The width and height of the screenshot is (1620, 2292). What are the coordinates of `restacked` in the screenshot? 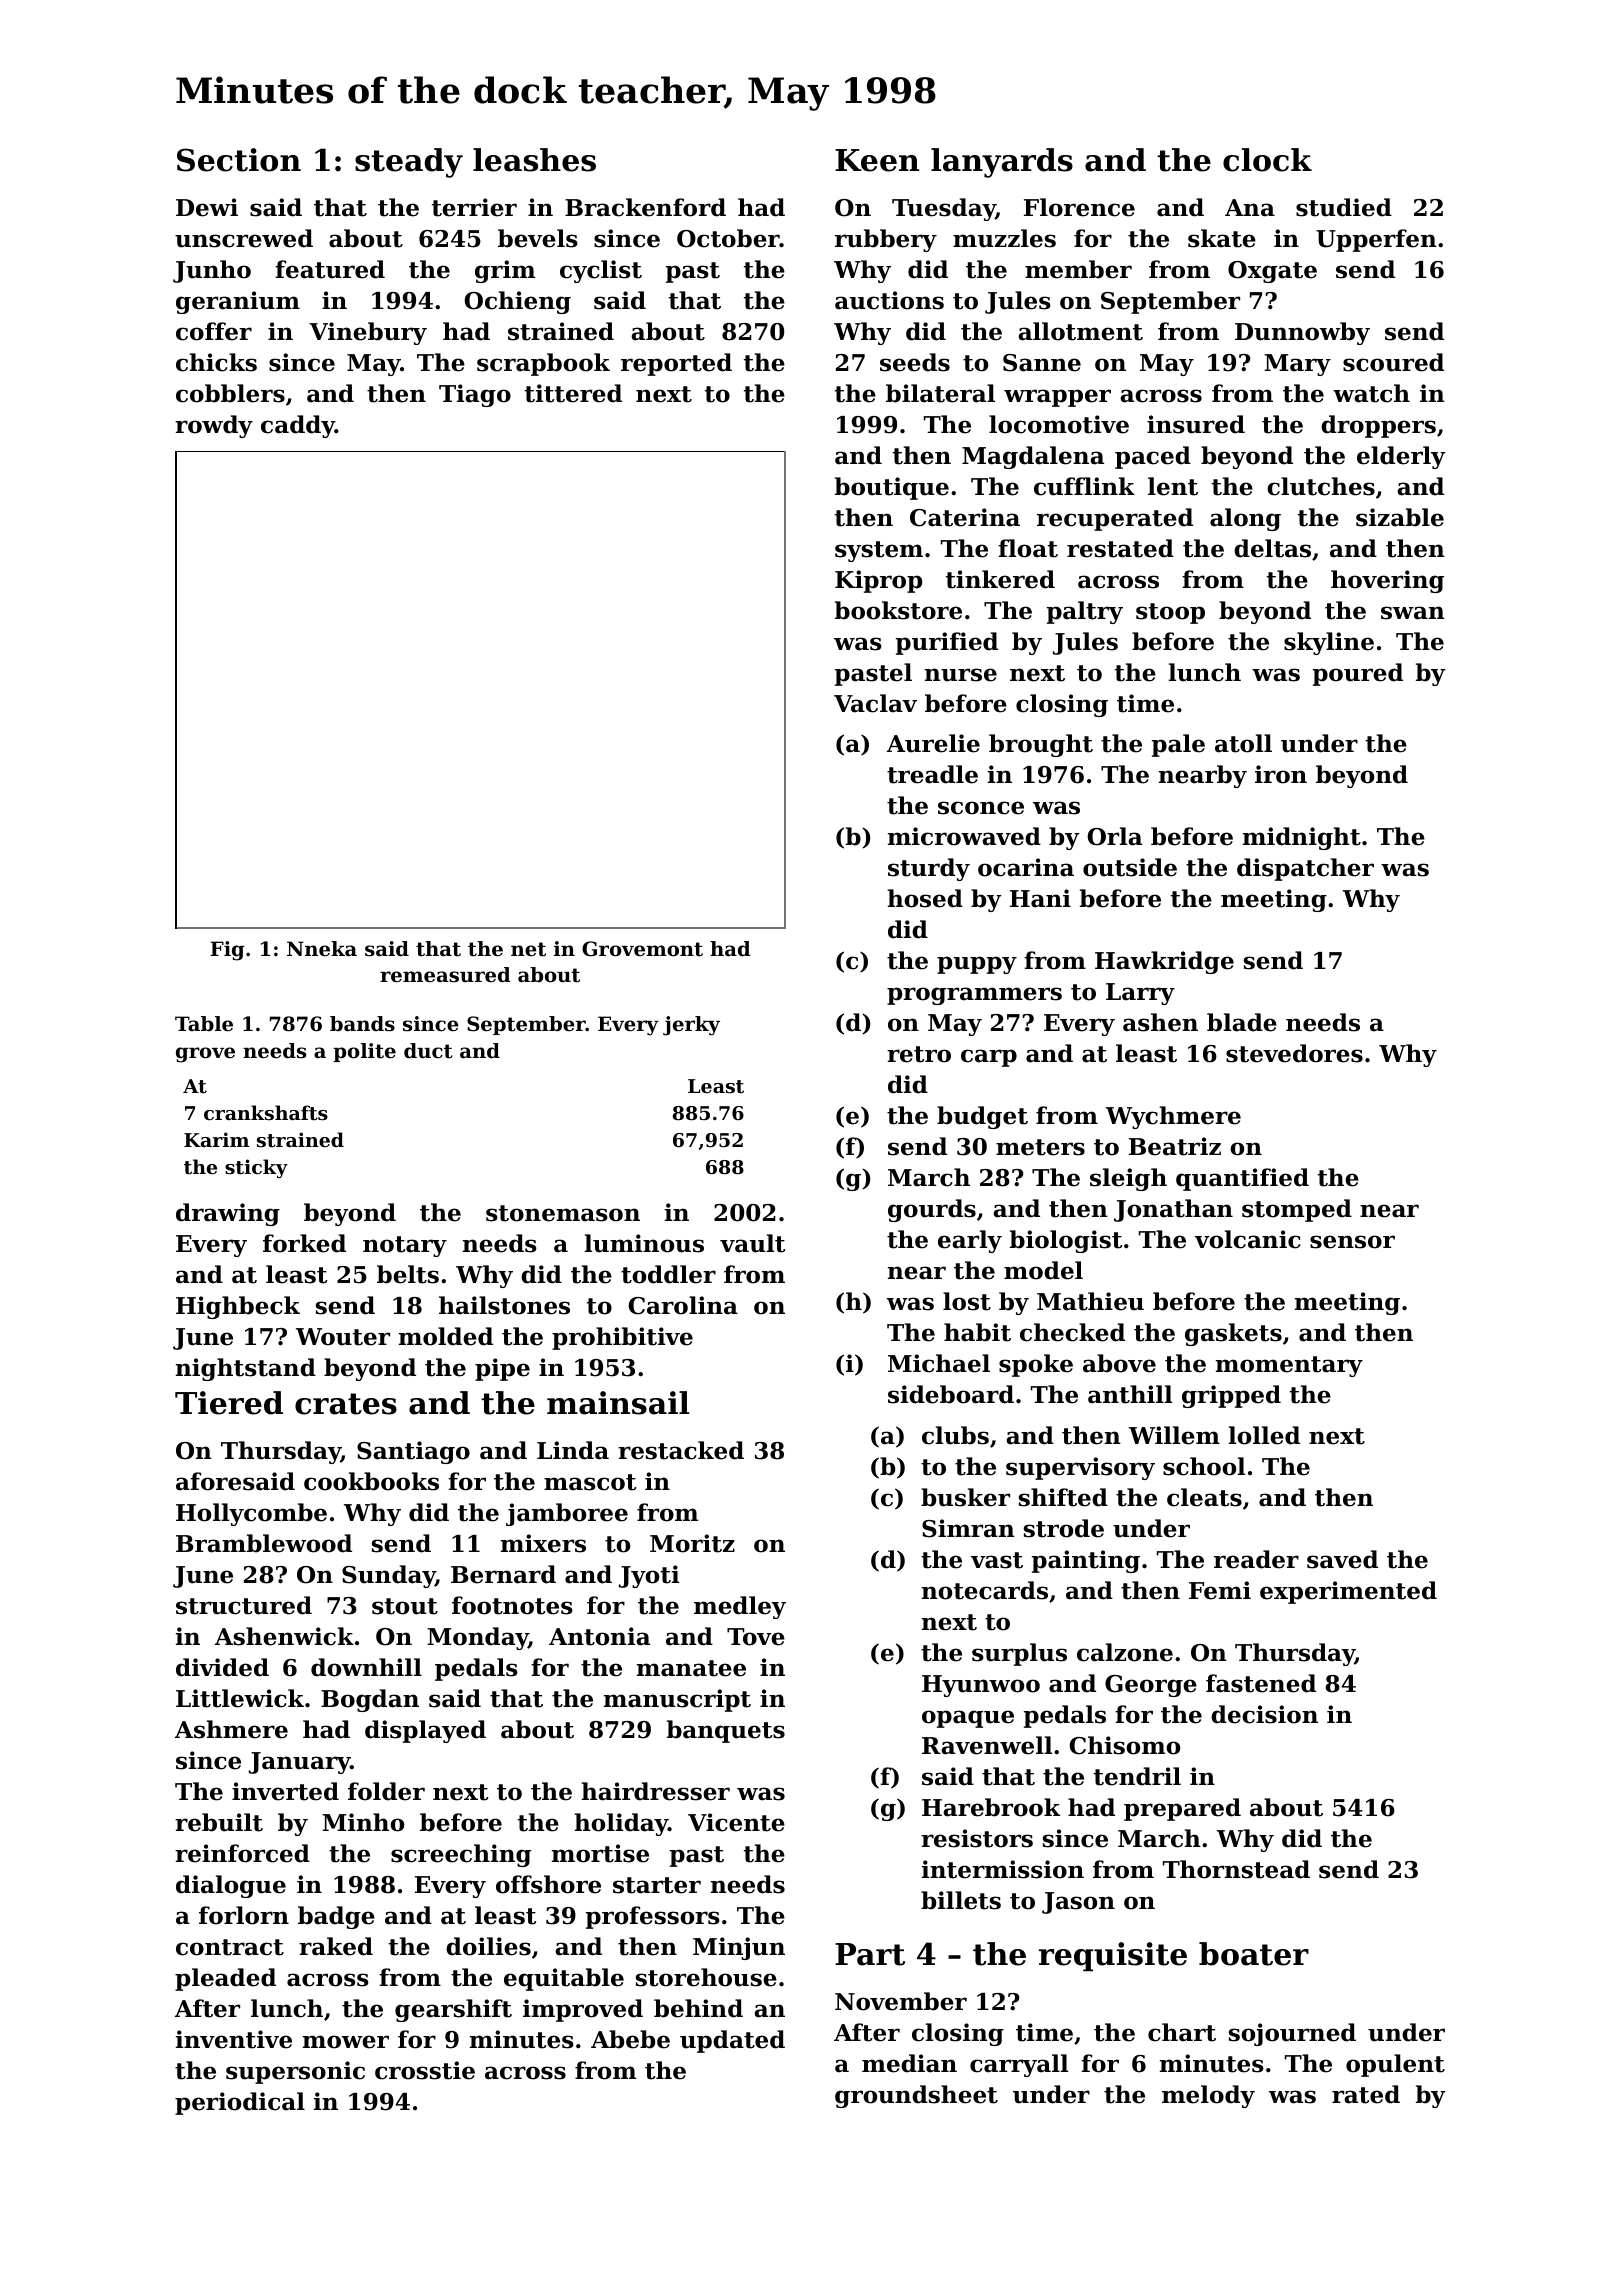 It's located at (681, 1450).
